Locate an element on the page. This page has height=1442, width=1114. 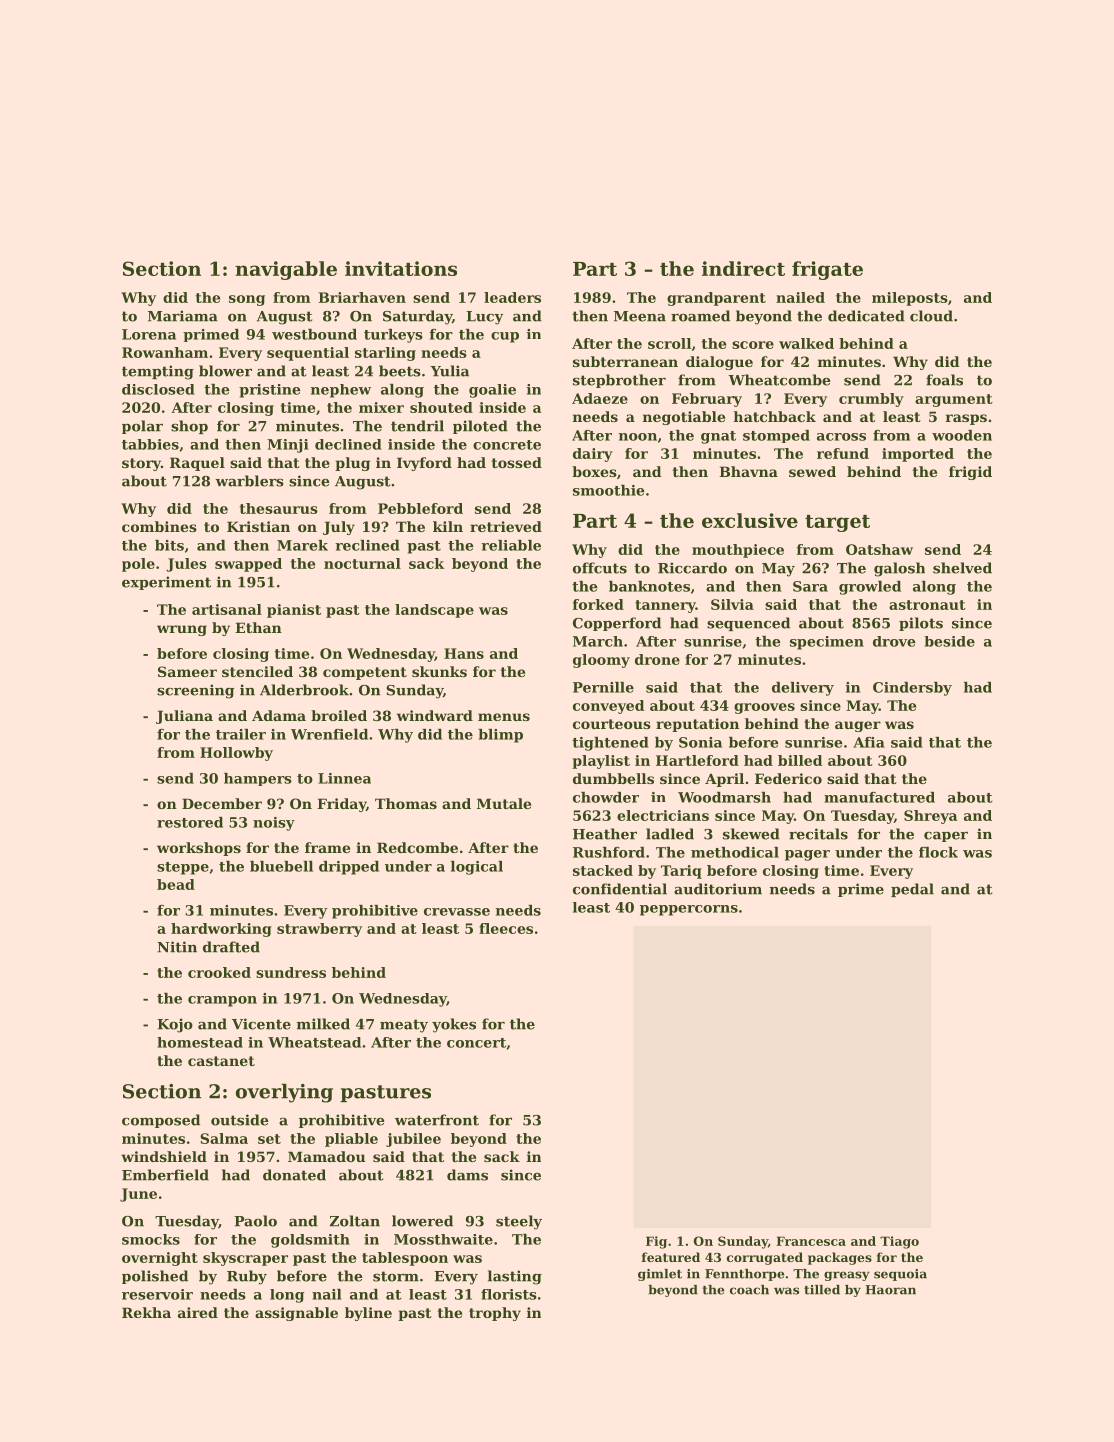
frigate is located at coordinates (827, 270).
